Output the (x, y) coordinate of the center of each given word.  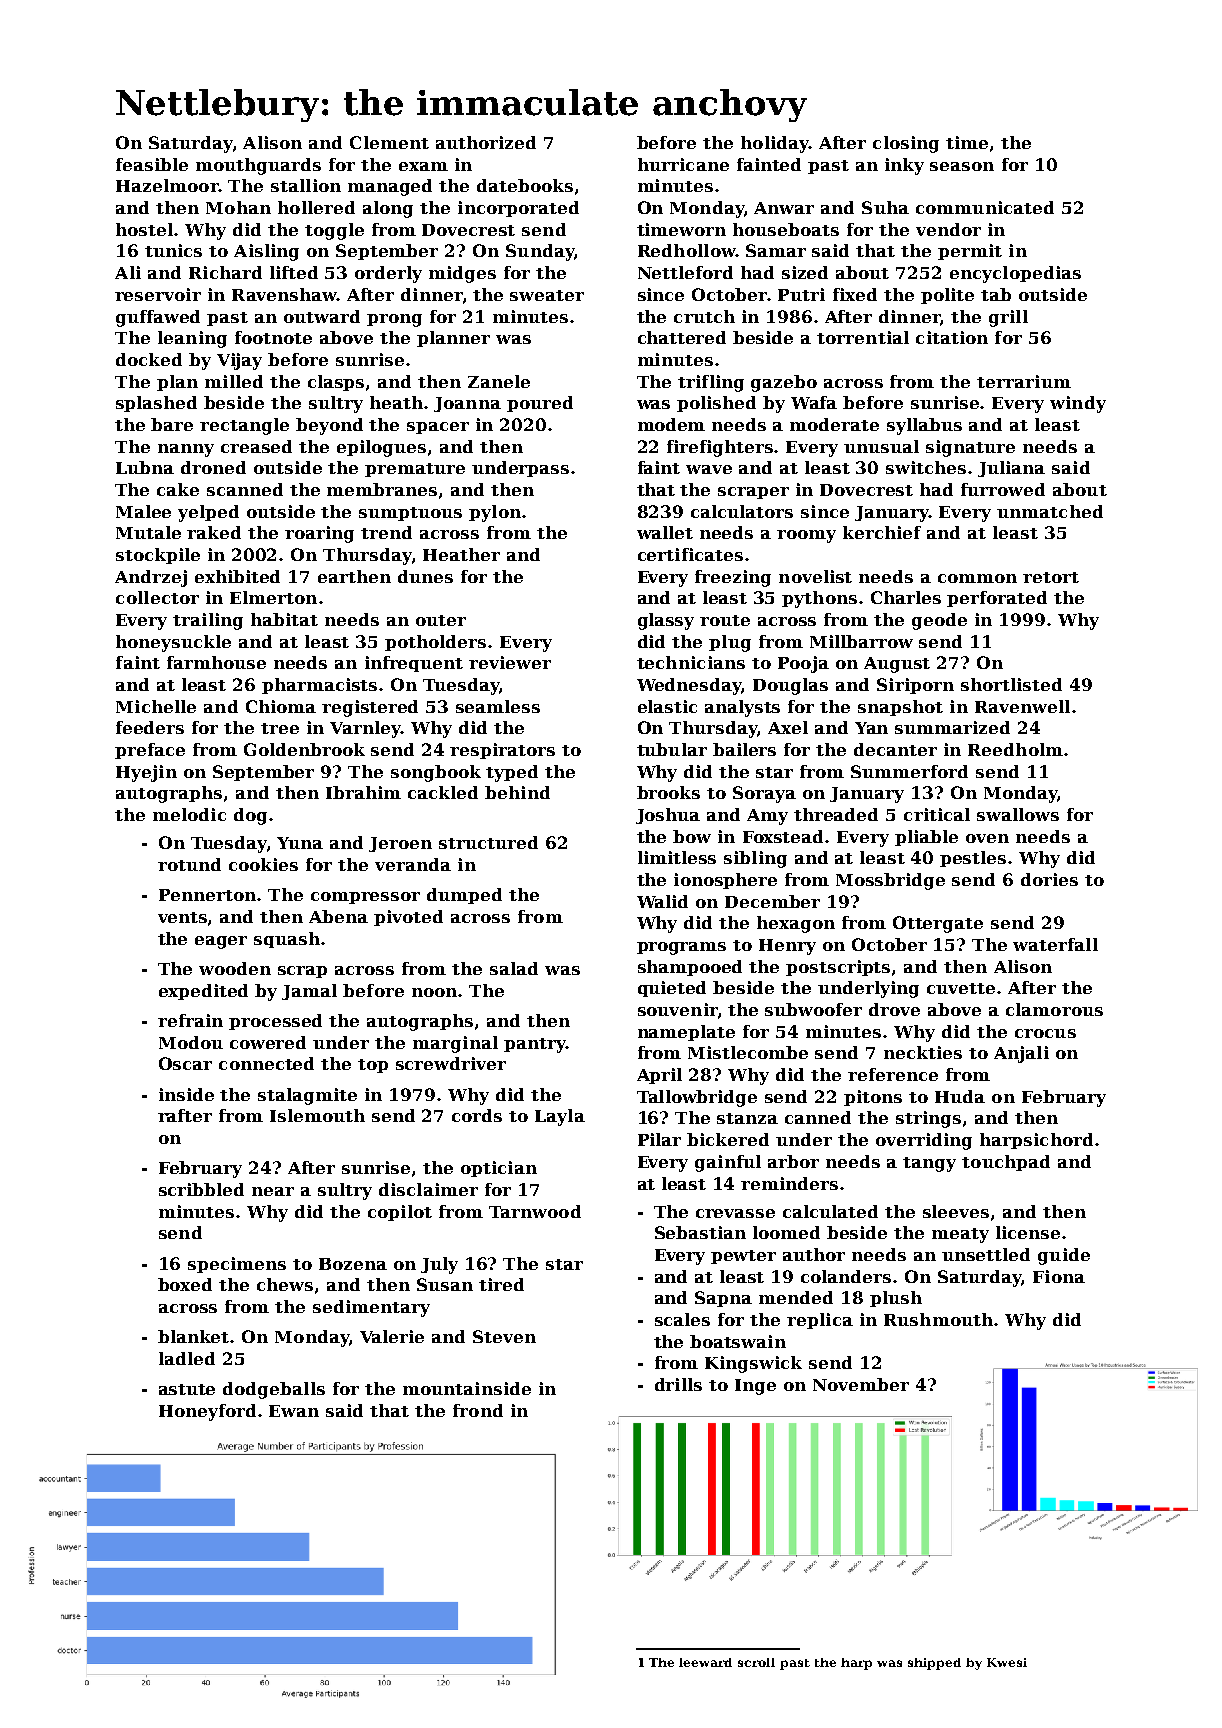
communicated (985, 207)
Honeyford (207, 1412)
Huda (960, 1096)
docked (149, 359)
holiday (775, 144)
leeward (705, 1662)
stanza (747, 1118)
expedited (203, 992)
